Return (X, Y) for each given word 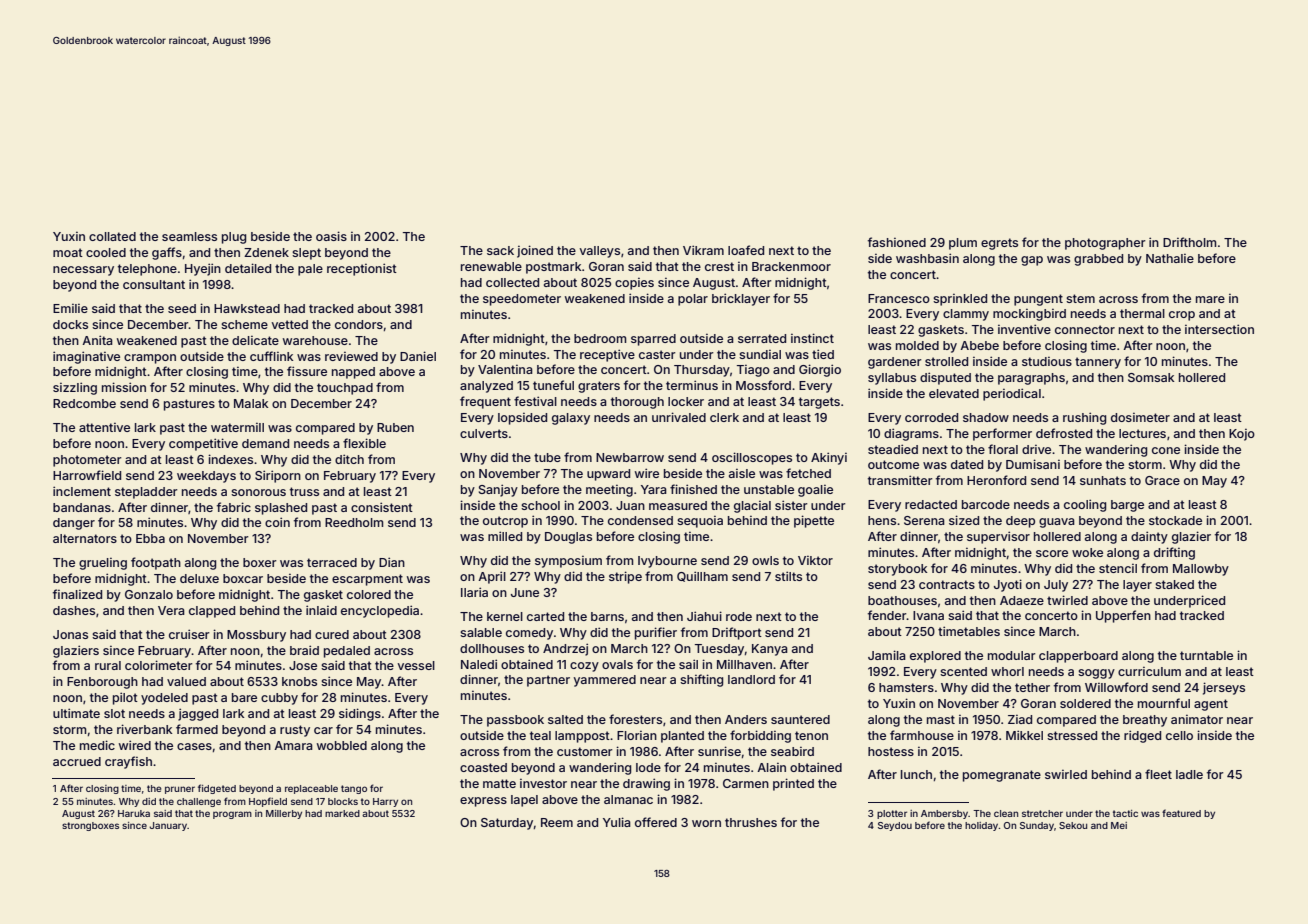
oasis (331, 236)
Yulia (617, 822)
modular (1012, 655)
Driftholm (1189, 242)
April (492, 577)
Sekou (1073, 825)
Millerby (284, 814)
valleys (599, 252)
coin (277, 522)
